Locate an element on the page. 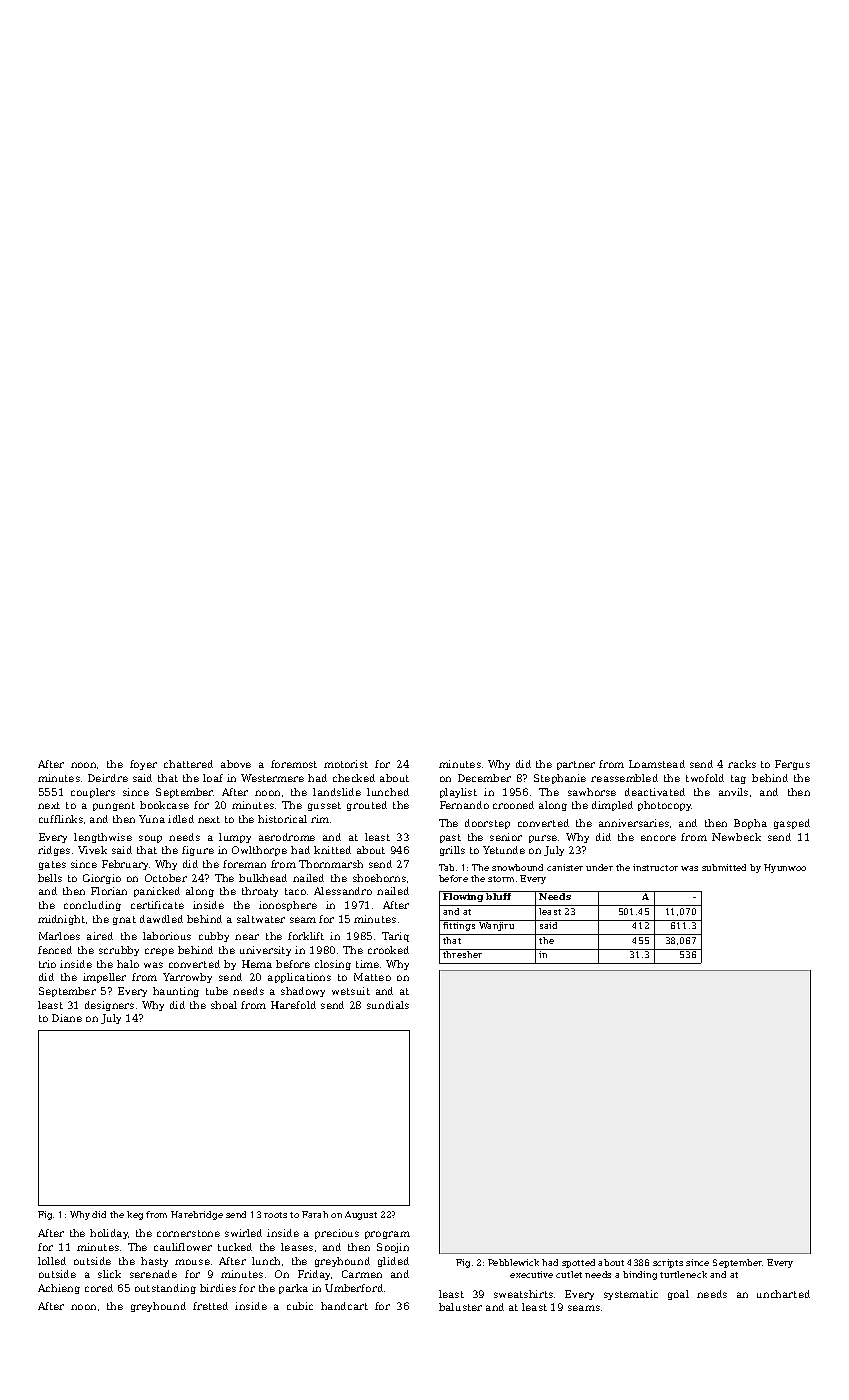 The width and height of the image is (849, 1400). motorist is located at coordinates (346, 764).
